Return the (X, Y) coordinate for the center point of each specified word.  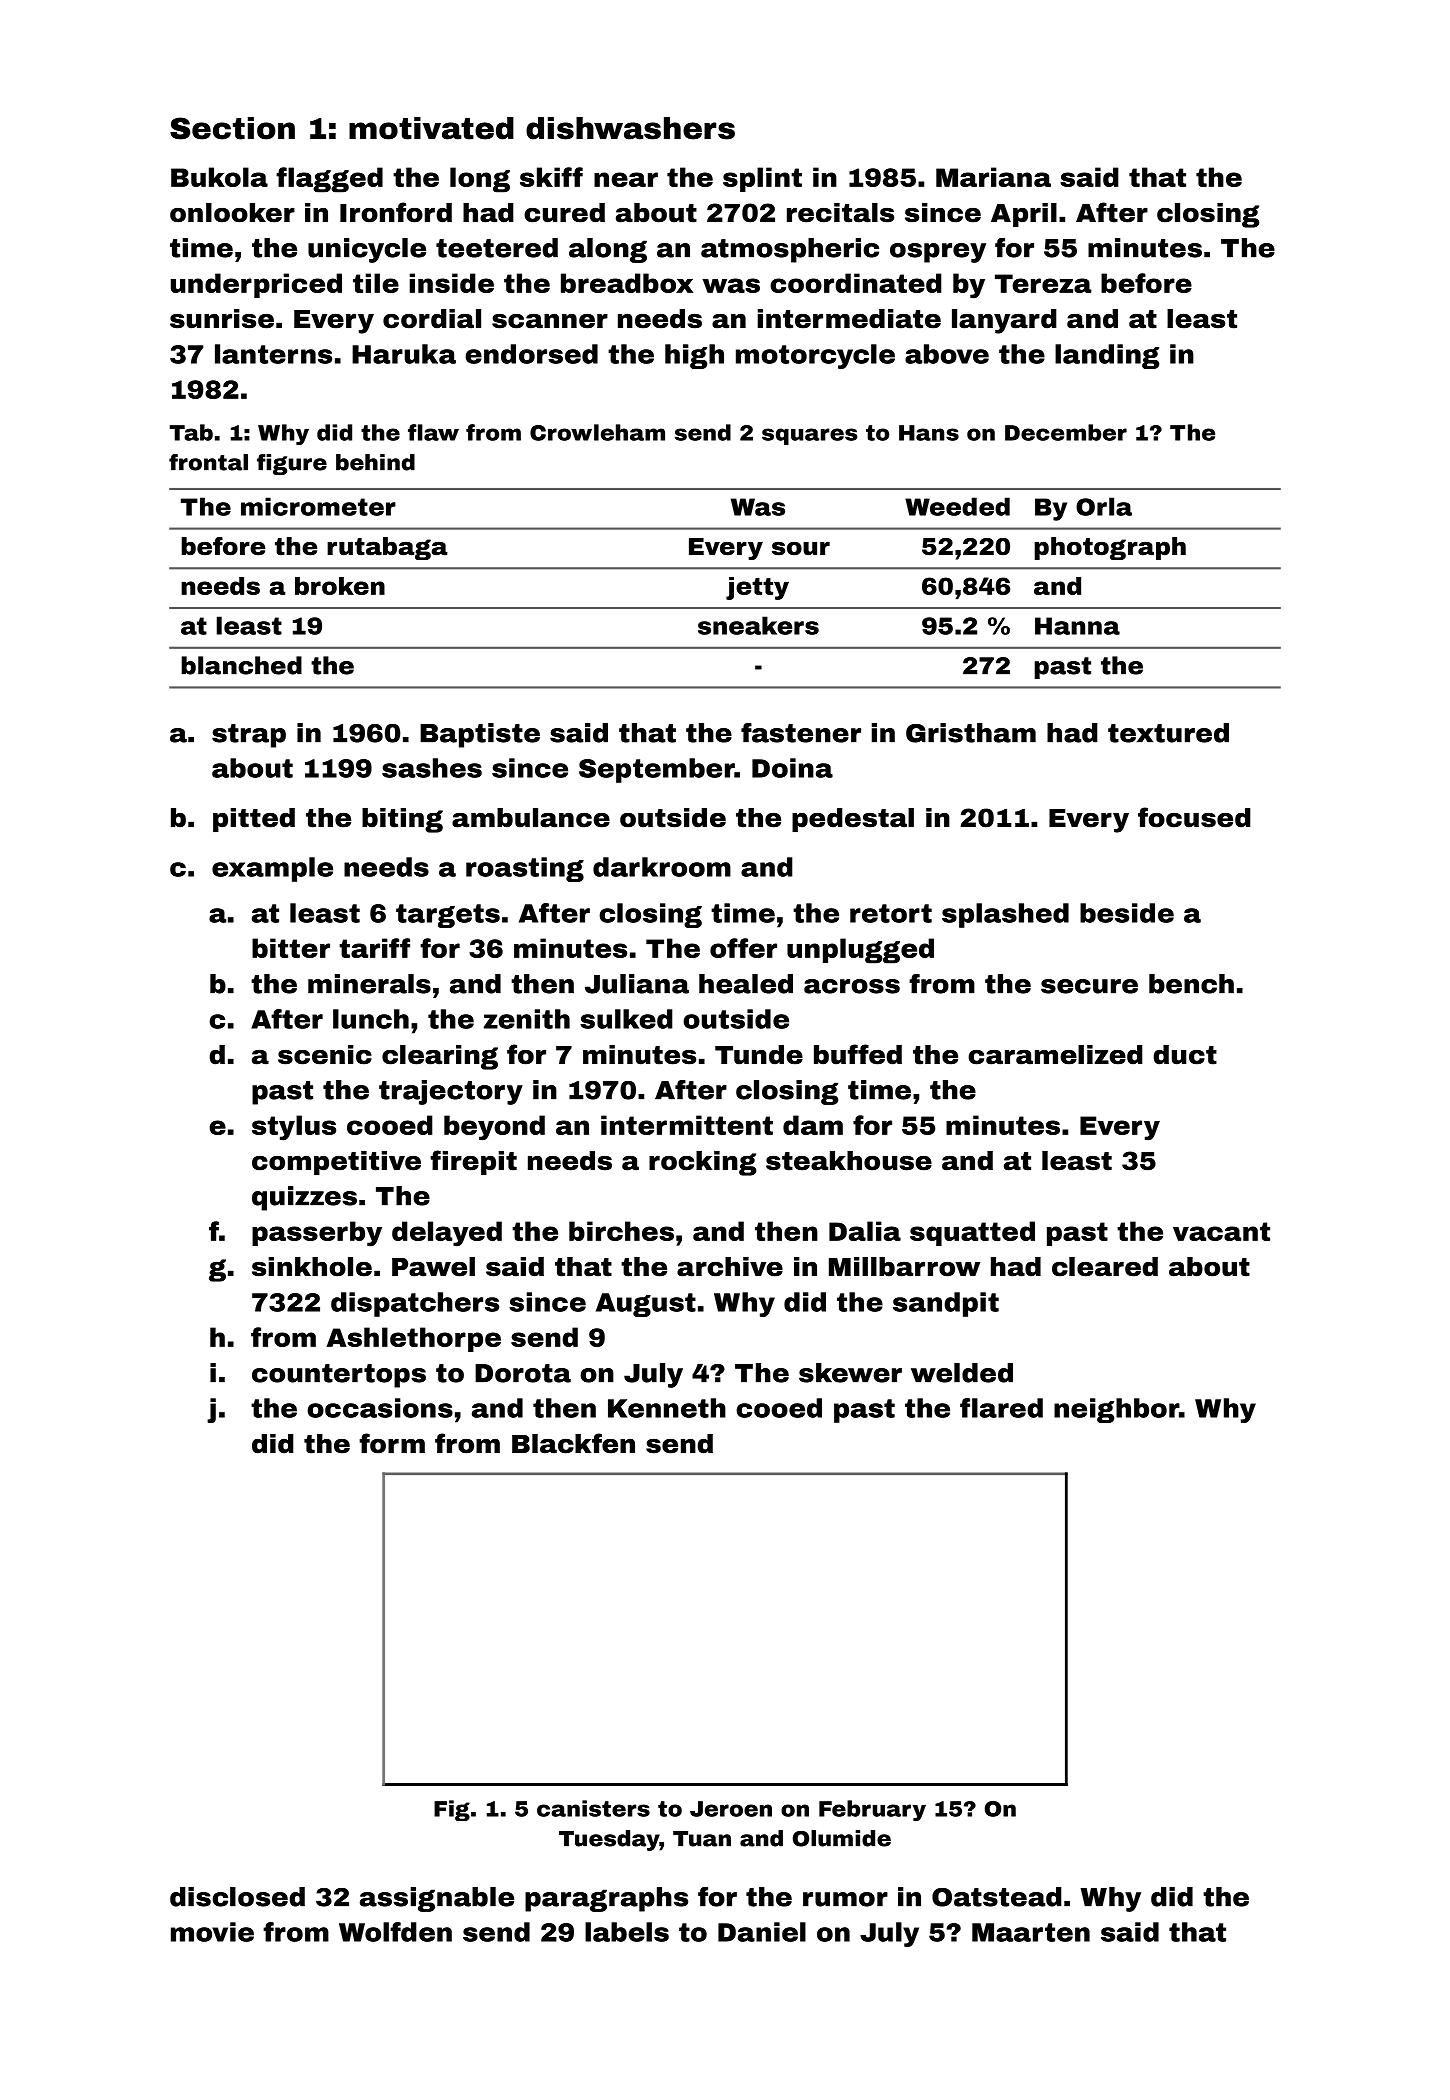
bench (1191, 984)
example (272, 869)
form (392, 1443)
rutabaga (387, 548)
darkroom (662, 867)
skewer (850, 1373)
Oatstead (997, 1897)
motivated (431, 128)
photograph (1110, 548)
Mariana (993, 177)
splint (762, 179)
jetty (757, 588)
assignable (437, 1899)
